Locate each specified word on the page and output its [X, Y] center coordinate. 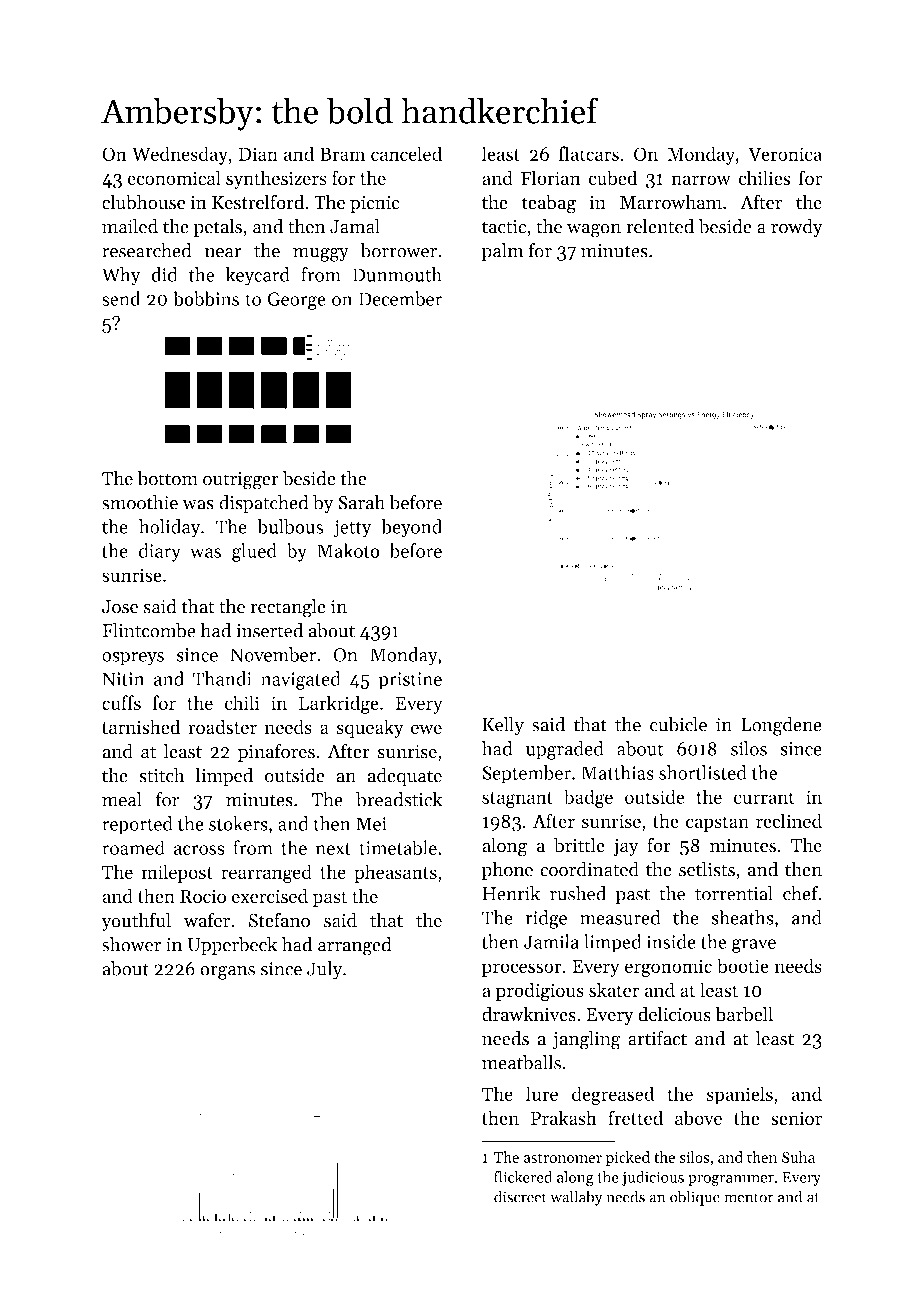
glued [254, 552]
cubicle [678, 724]
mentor [749, 1198]
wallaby [576, 1198]
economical [174, 177]
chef [800, 893]
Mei [371, 824]
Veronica [785, 154]
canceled [406, 153]
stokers [238, 823]
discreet [520, 1196]
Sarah [361, 502]
